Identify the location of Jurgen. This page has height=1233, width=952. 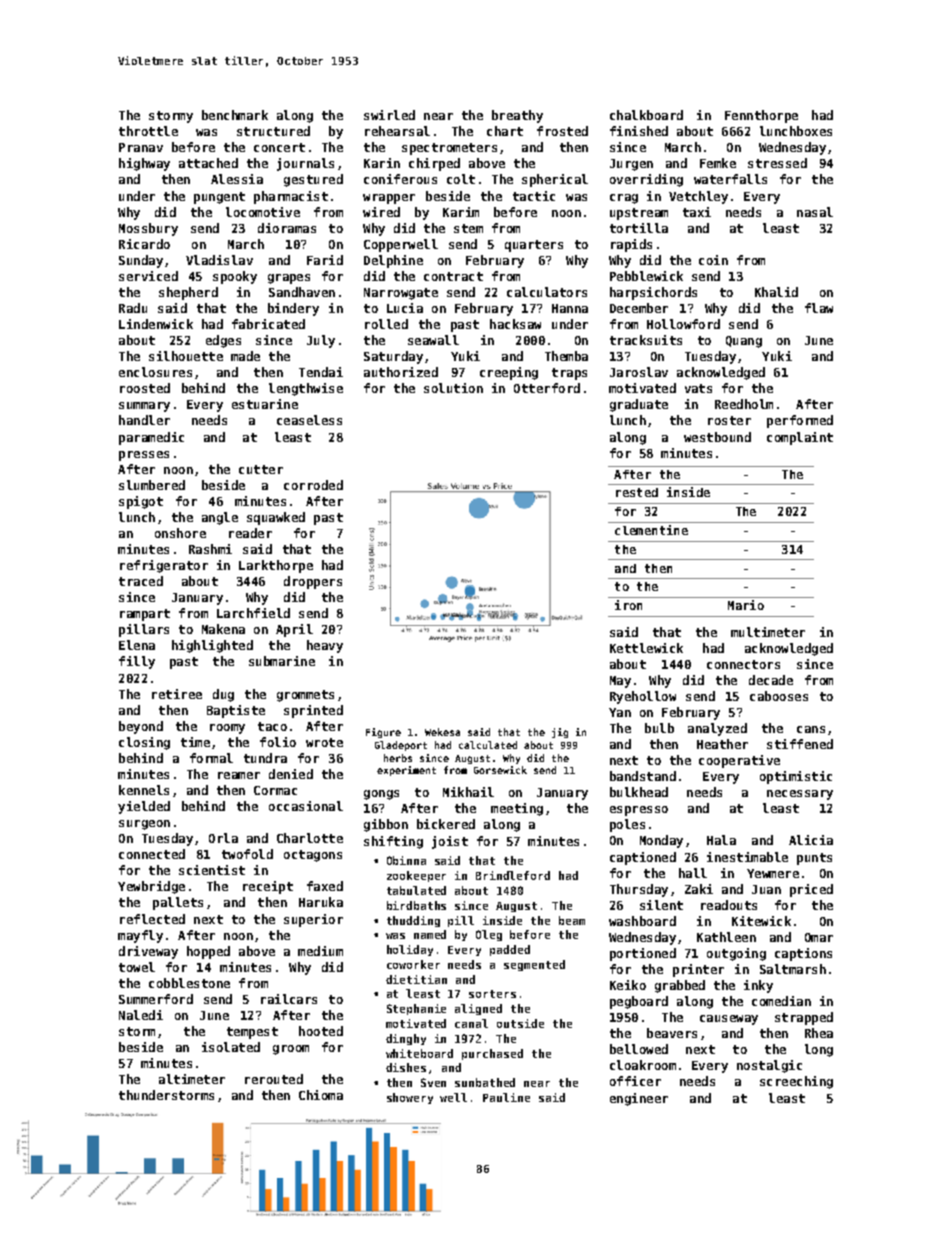
(631, 165).
